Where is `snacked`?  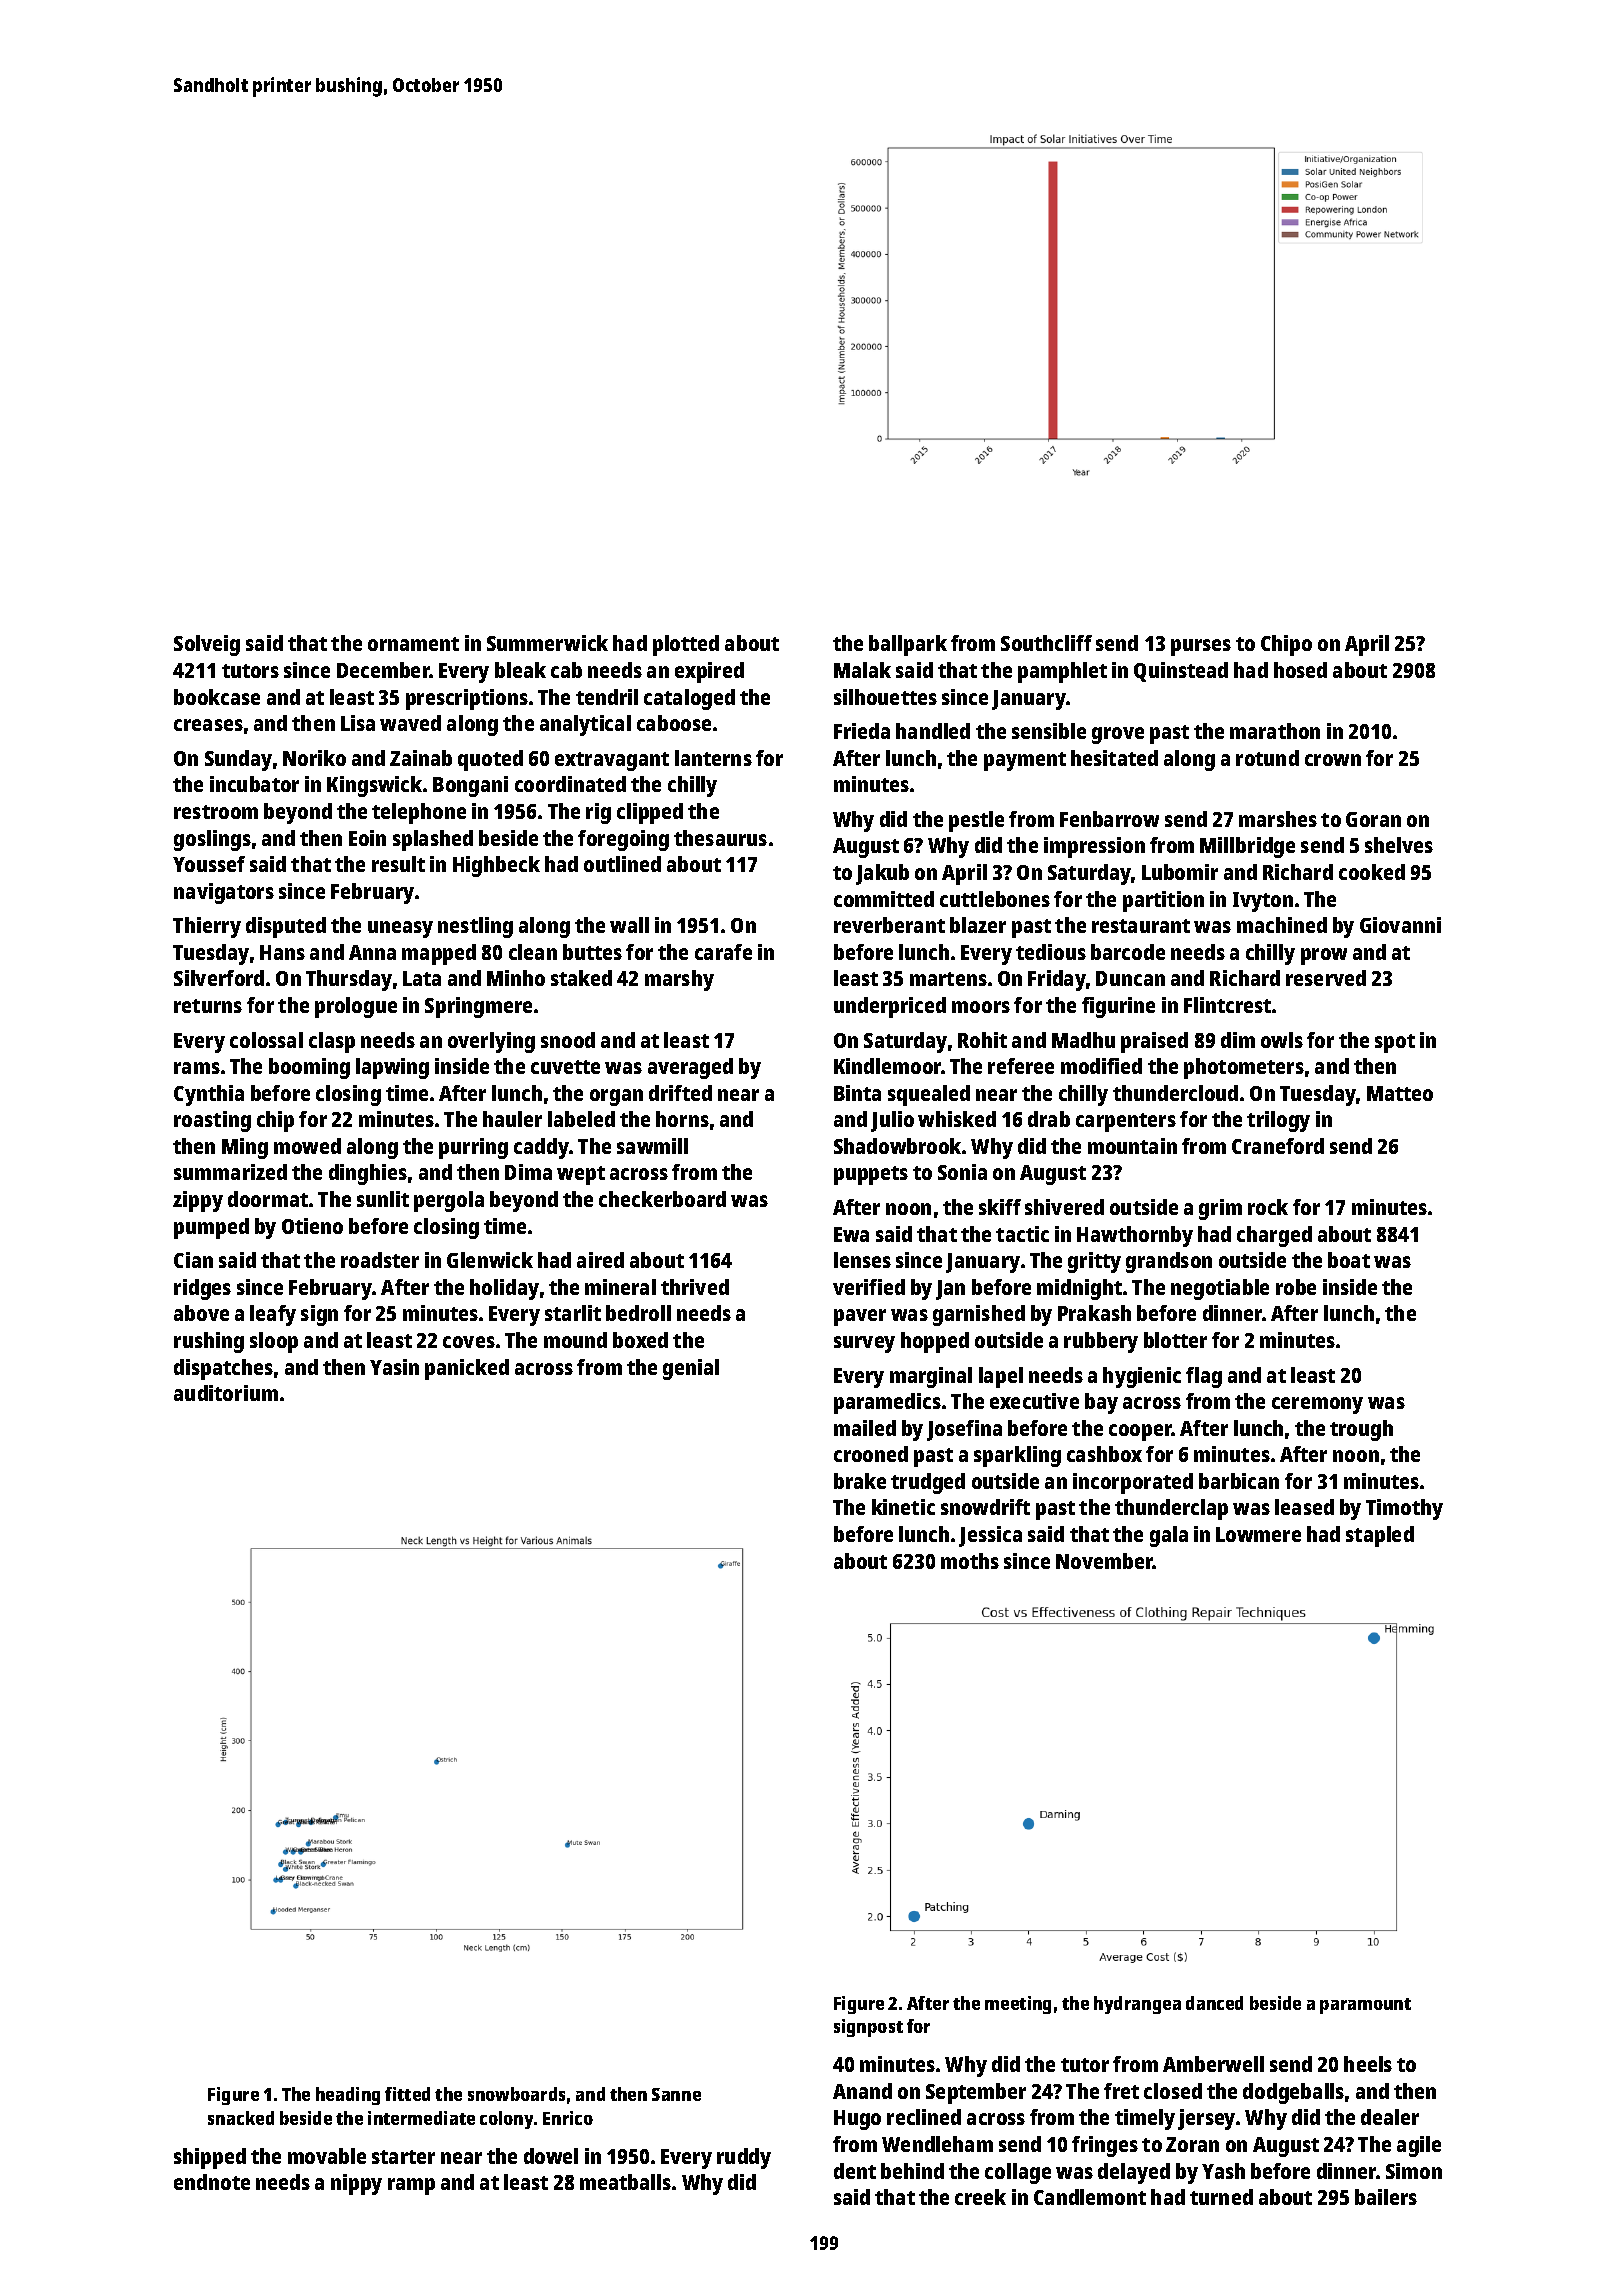
snacked is located at coordinates (241, 2118).
